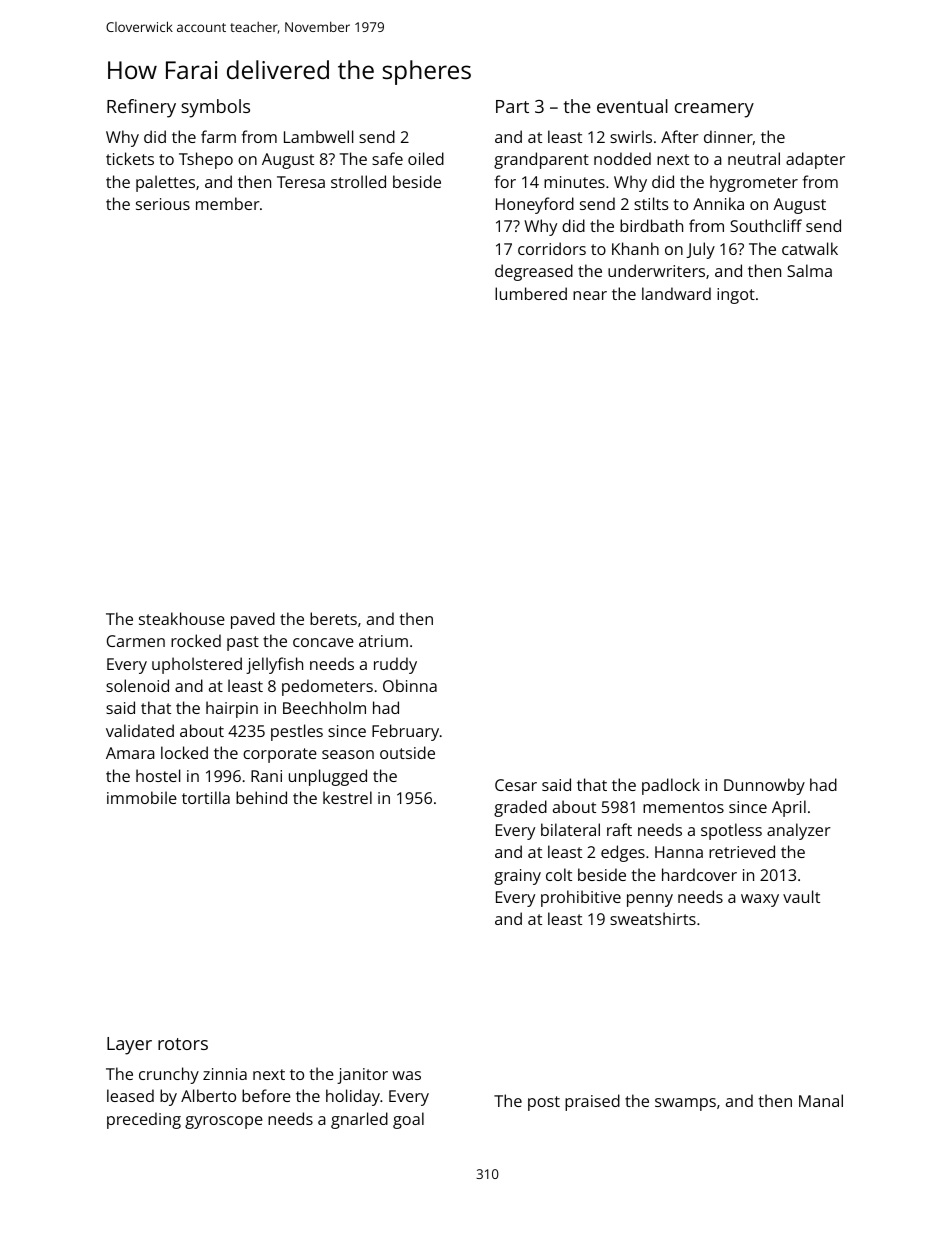 Image resolution: width=952 pixels, height=1233 pixels. I want to click on Refinery, so click(141, 108).
